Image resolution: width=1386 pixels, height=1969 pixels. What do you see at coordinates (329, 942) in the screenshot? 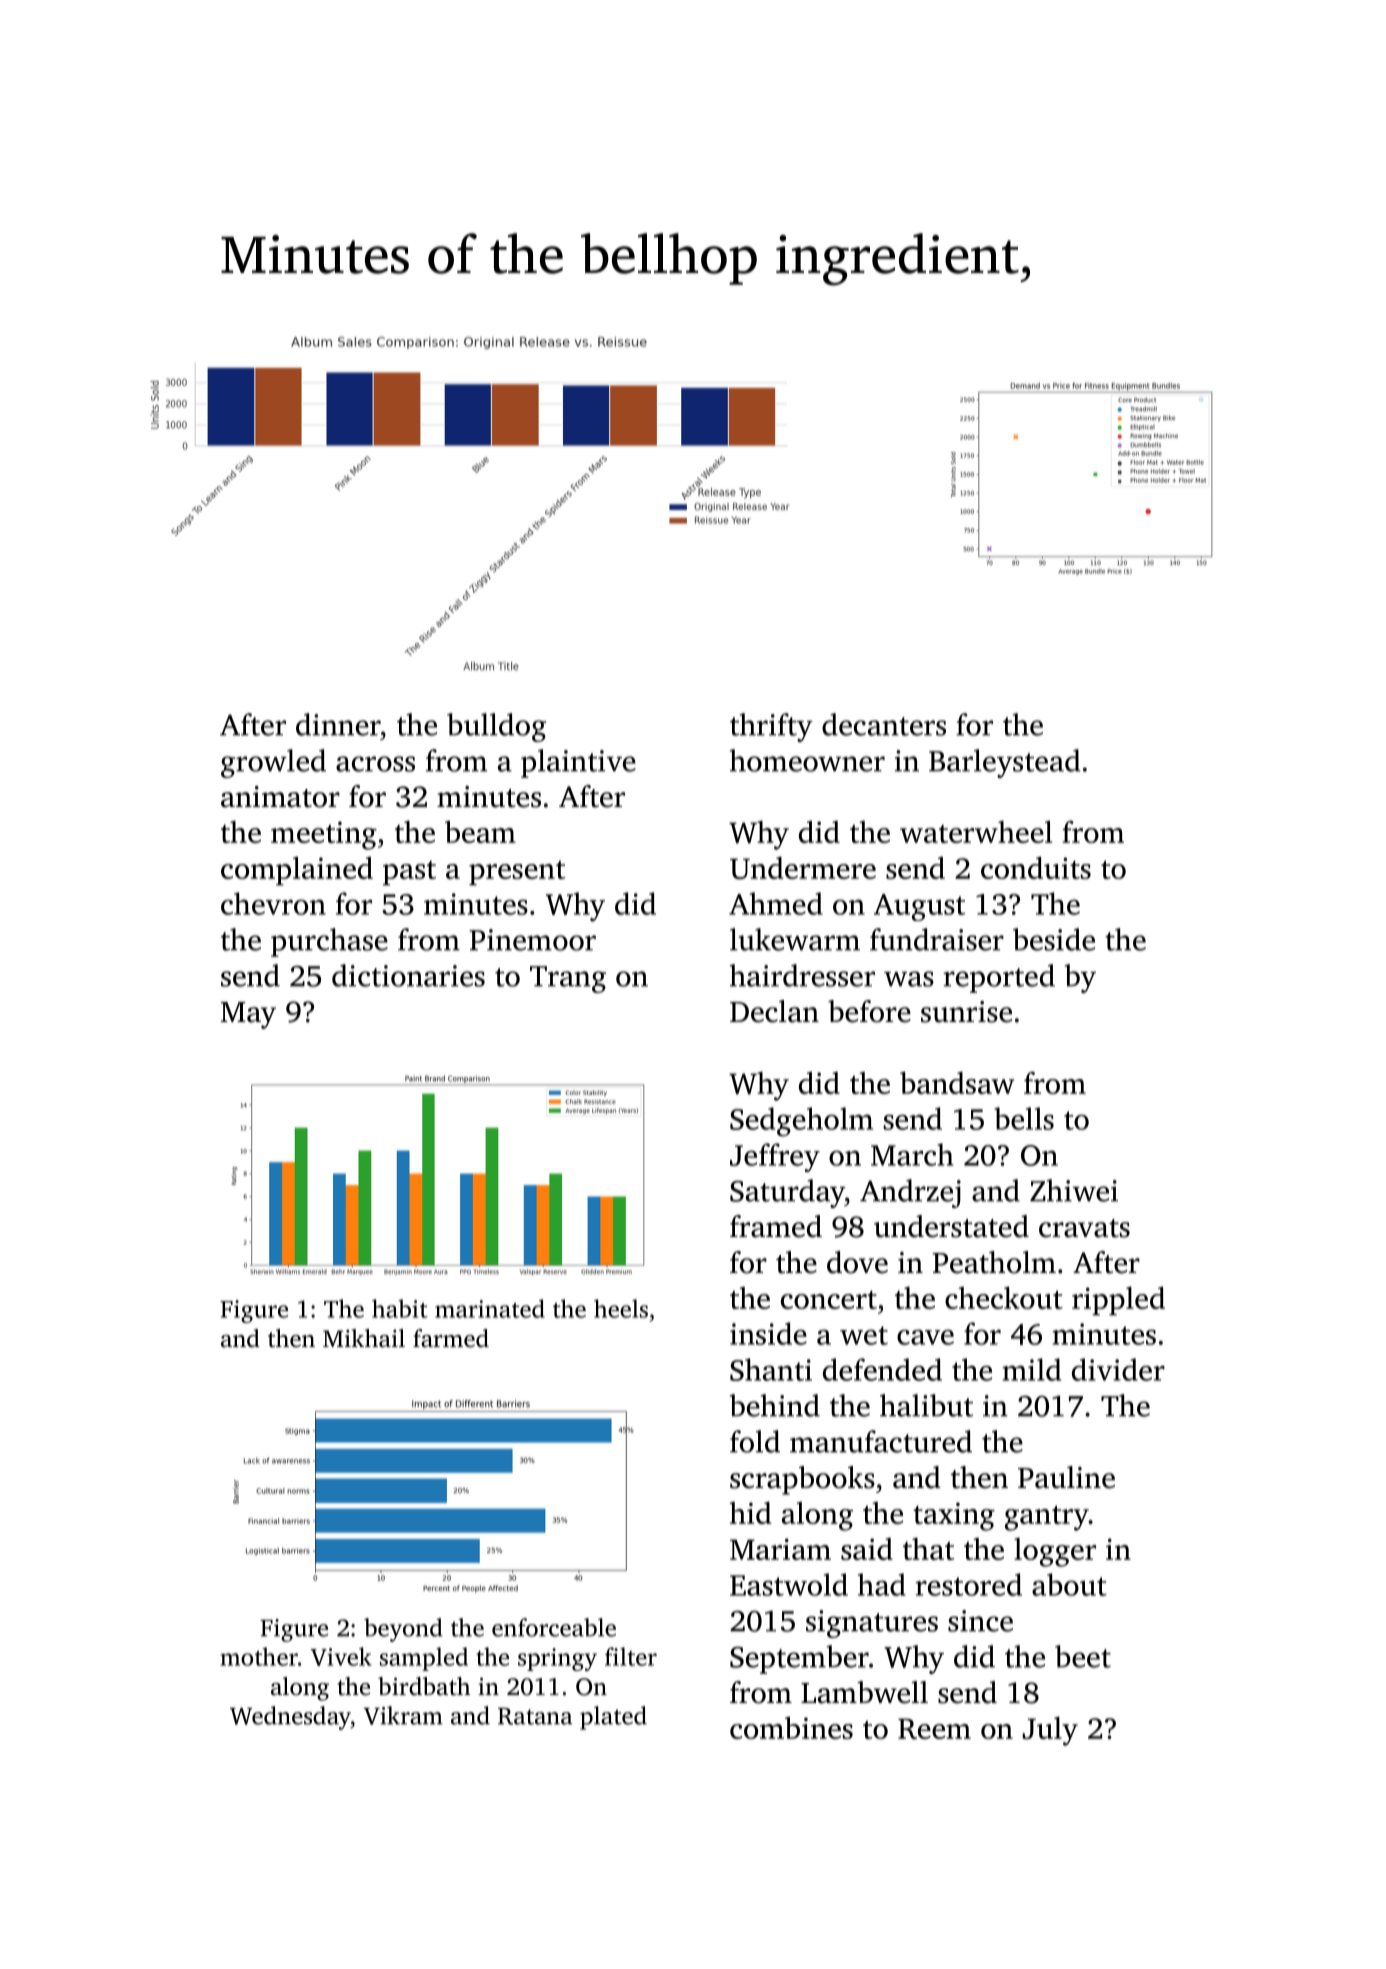
I see `purchase` at bounding box center [329, 942].
